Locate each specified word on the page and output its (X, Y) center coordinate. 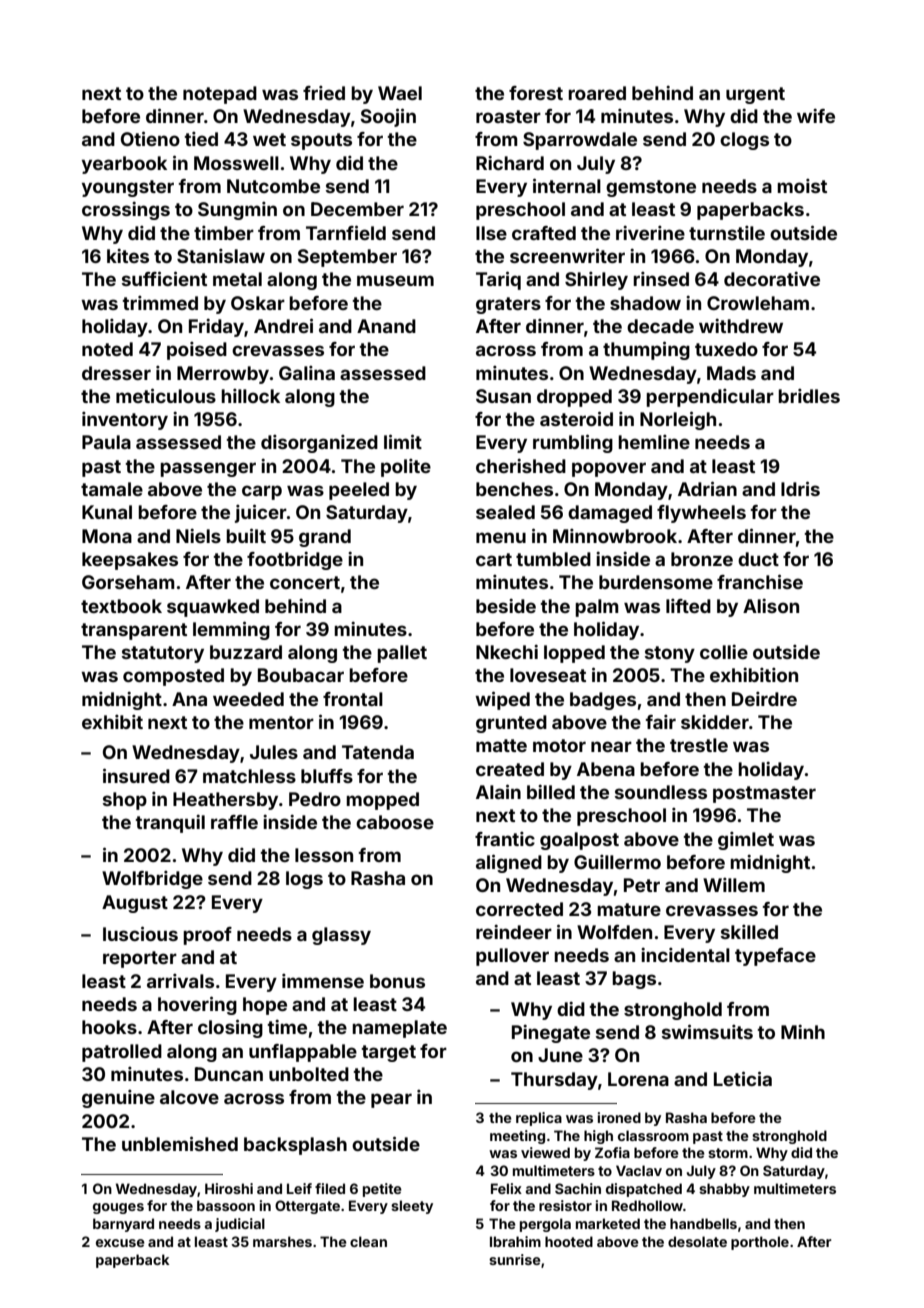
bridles (809, 396)
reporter (140, 959)
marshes (282, 1241)
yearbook (124, 165)
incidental (685, 955)
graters (508, 305)
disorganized (319, 444)
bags (634, 980)
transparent (134, 631)
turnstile (727, 233)
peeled (359, 491)
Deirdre (764, 699)
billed (551, 792)
